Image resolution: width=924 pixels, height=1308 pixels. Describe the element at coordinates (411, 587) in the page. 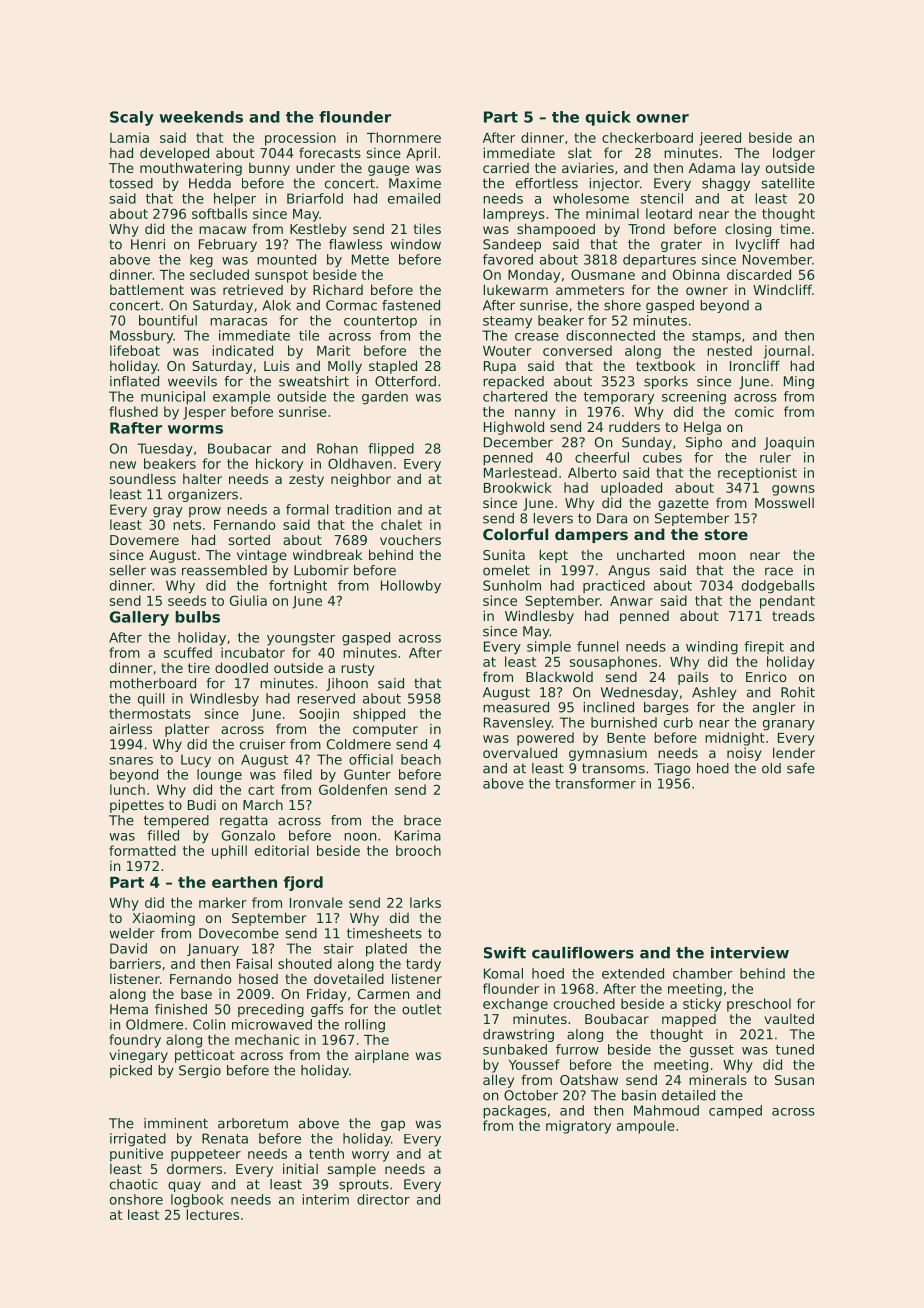

I see `Hollowby` at that location.
